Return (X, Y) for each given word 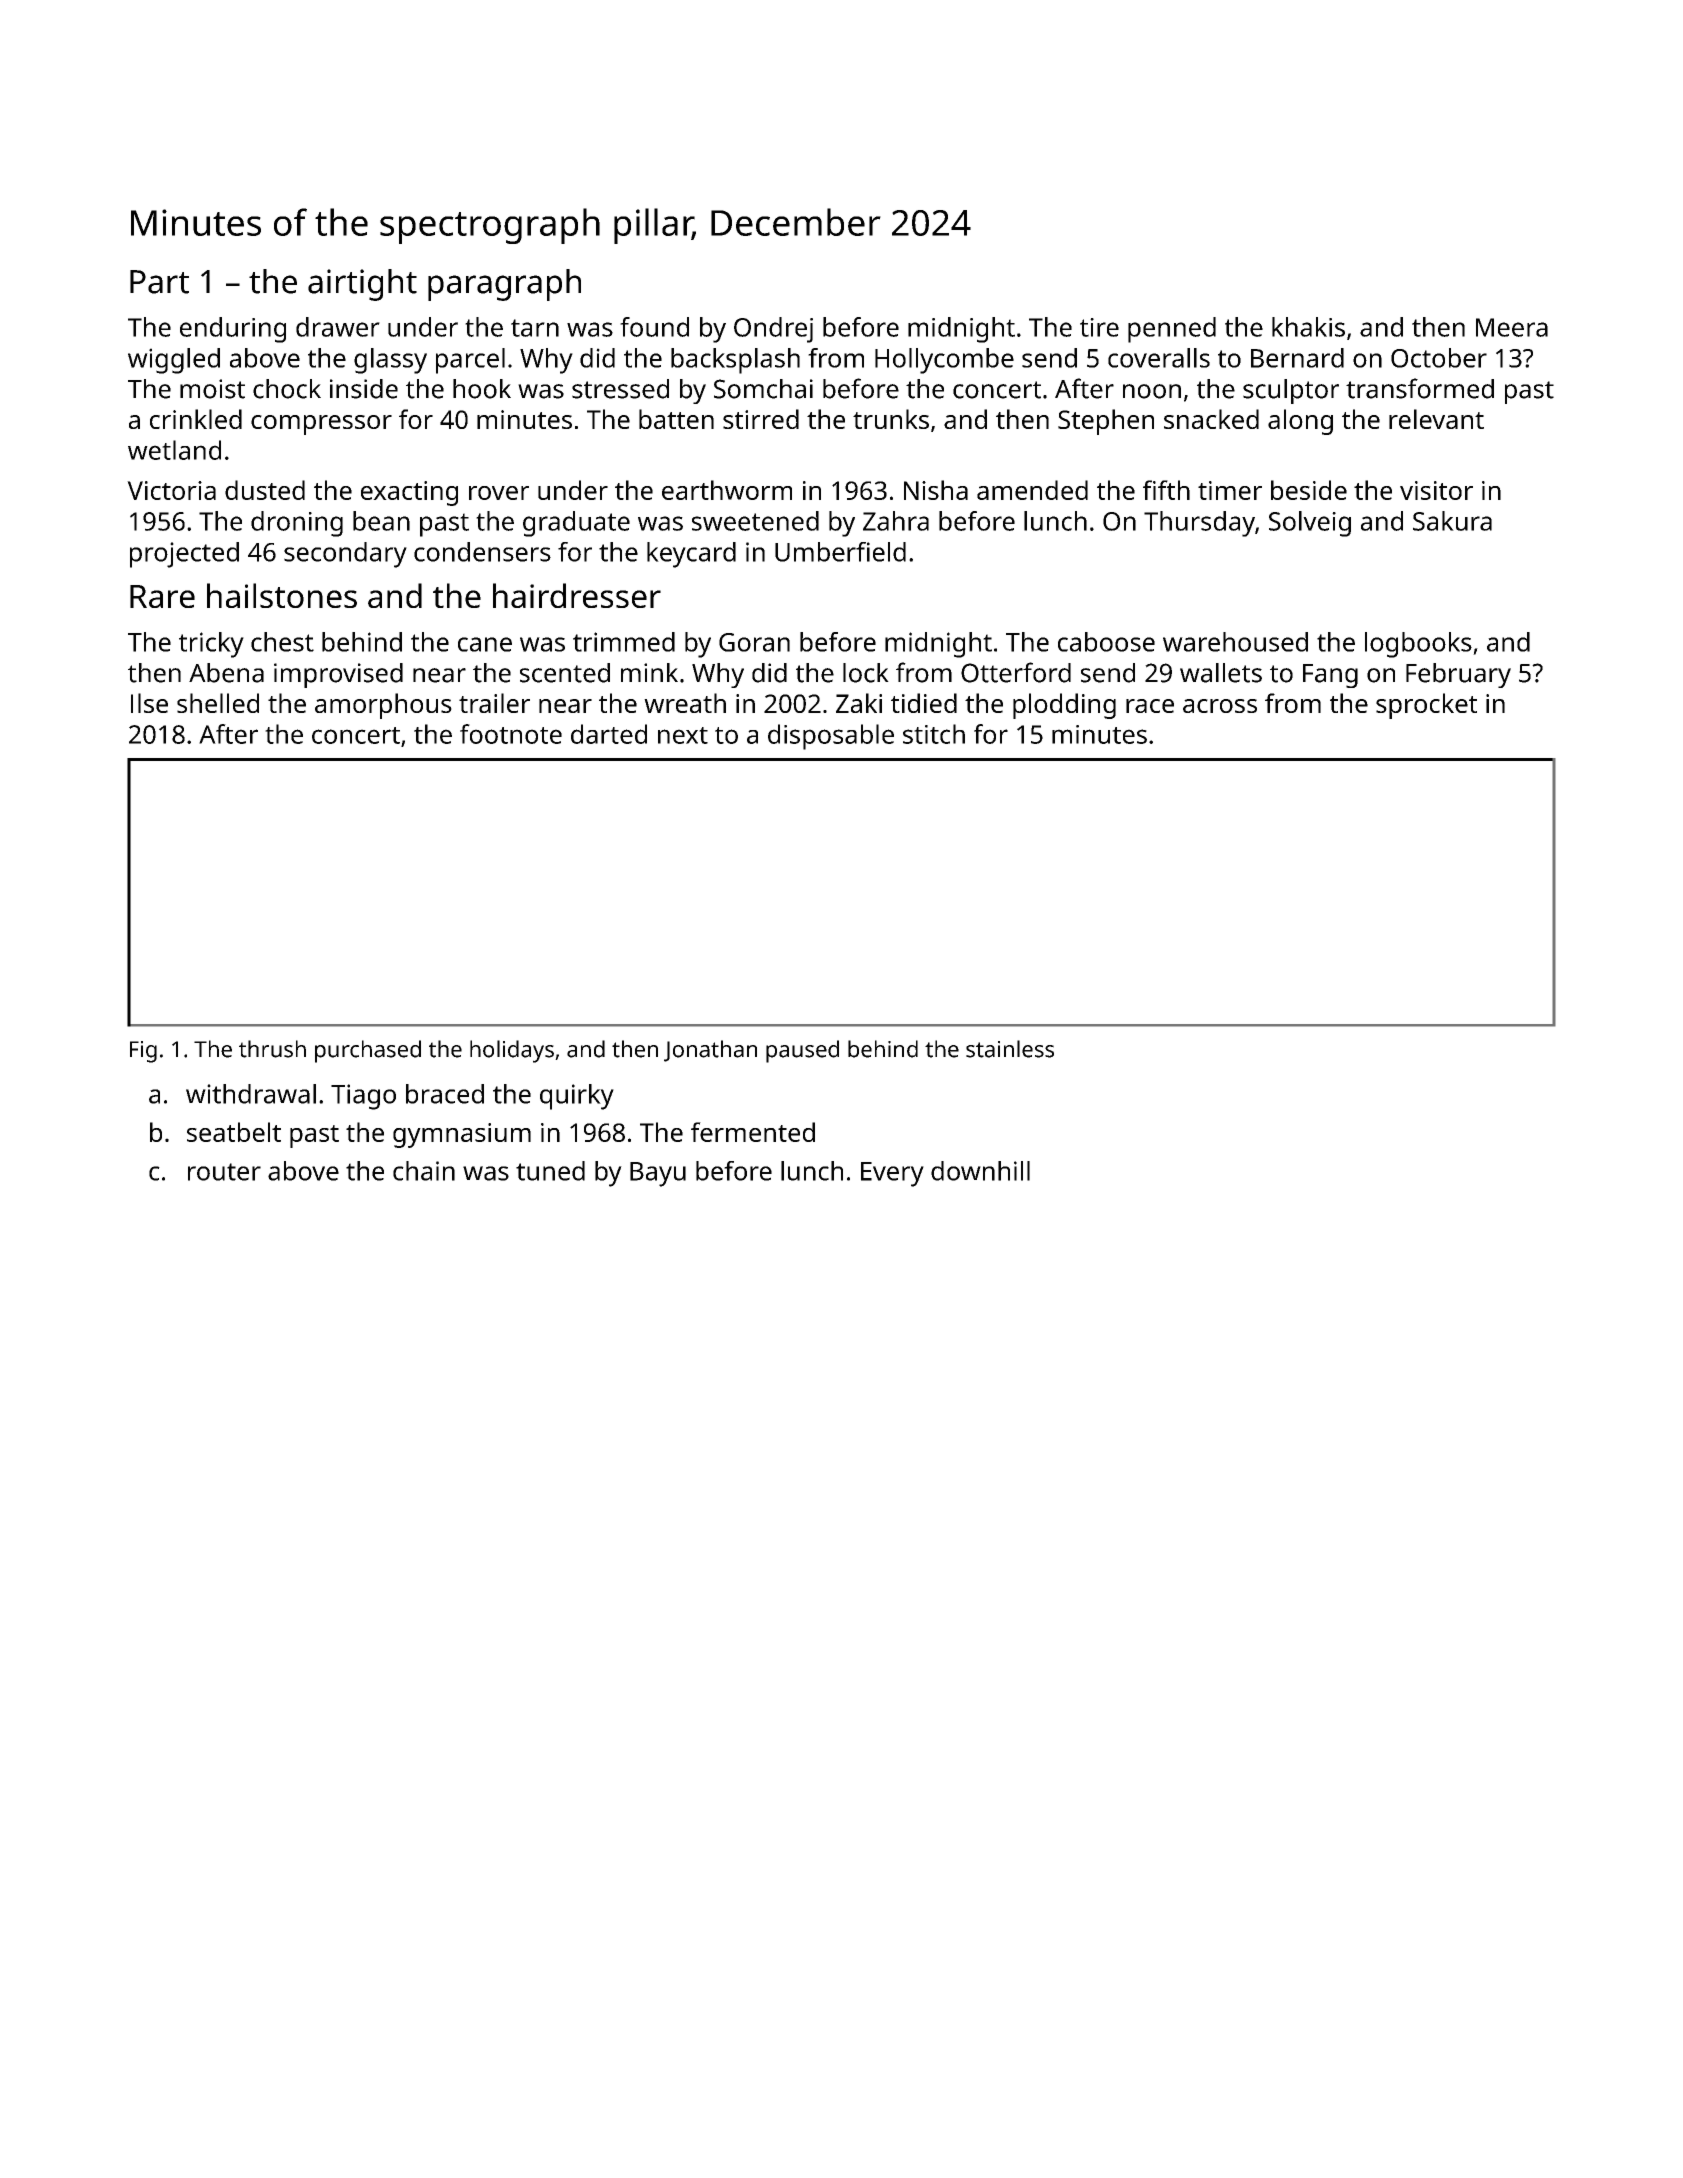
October (1439, 358)
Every (892, 1174)
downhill (980, 1171)
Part (159, 282)
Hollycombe (944, 361)
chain (424, 1171)
